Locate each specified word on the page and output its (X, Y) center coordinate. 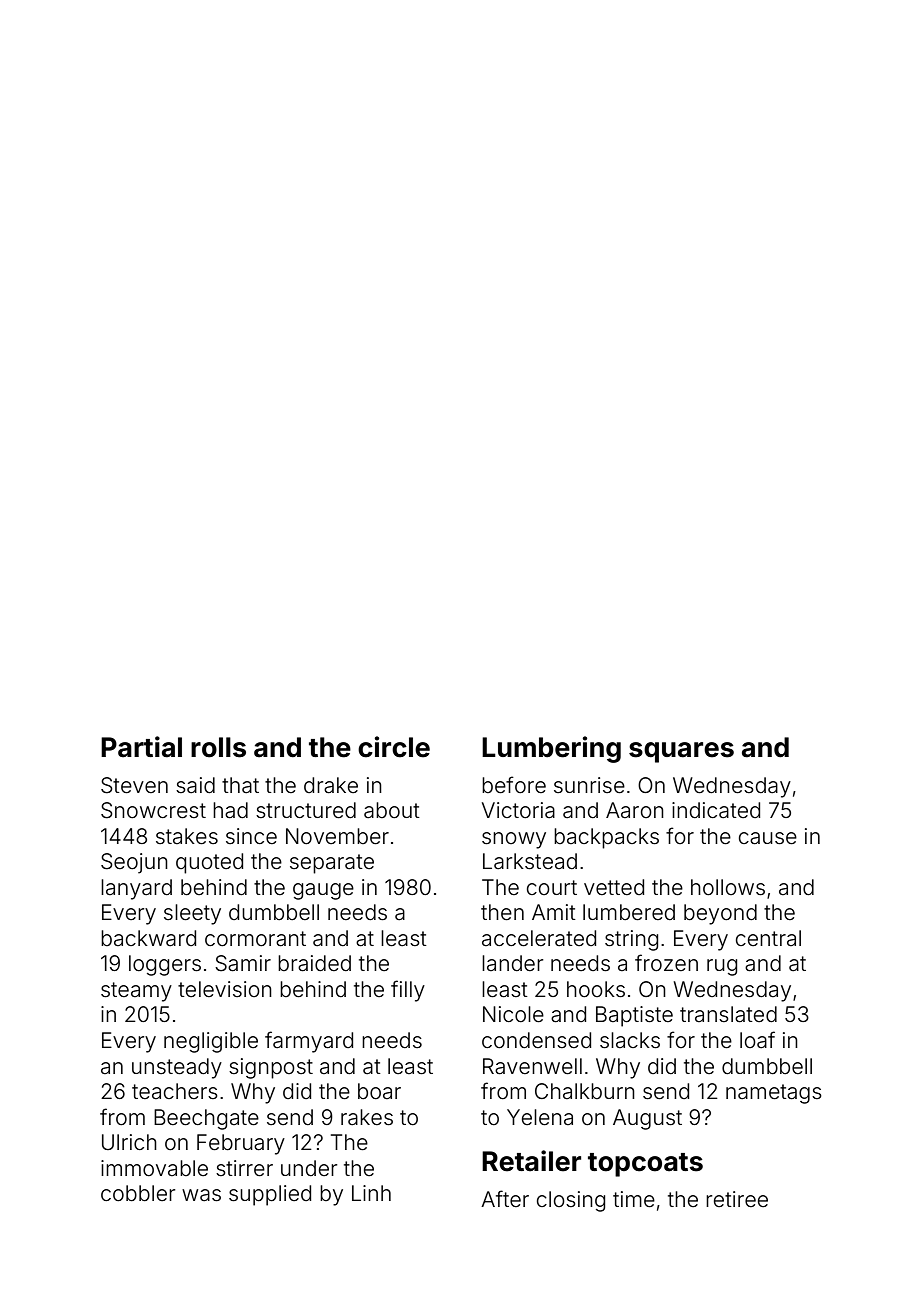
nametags (774, 1094)
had (230, 810)
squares (681, 752)
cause (768, 838)
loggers (165, 965)
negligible (211, 1042)
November (337, 836)
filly (408, 991)
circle (394, 747)
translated (728, 1014)
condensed (536, 1040)
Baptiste (634, 1016)
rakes (367, 1117)
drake (331, 785)
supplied (270, 1195)
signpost (271, 1068)
